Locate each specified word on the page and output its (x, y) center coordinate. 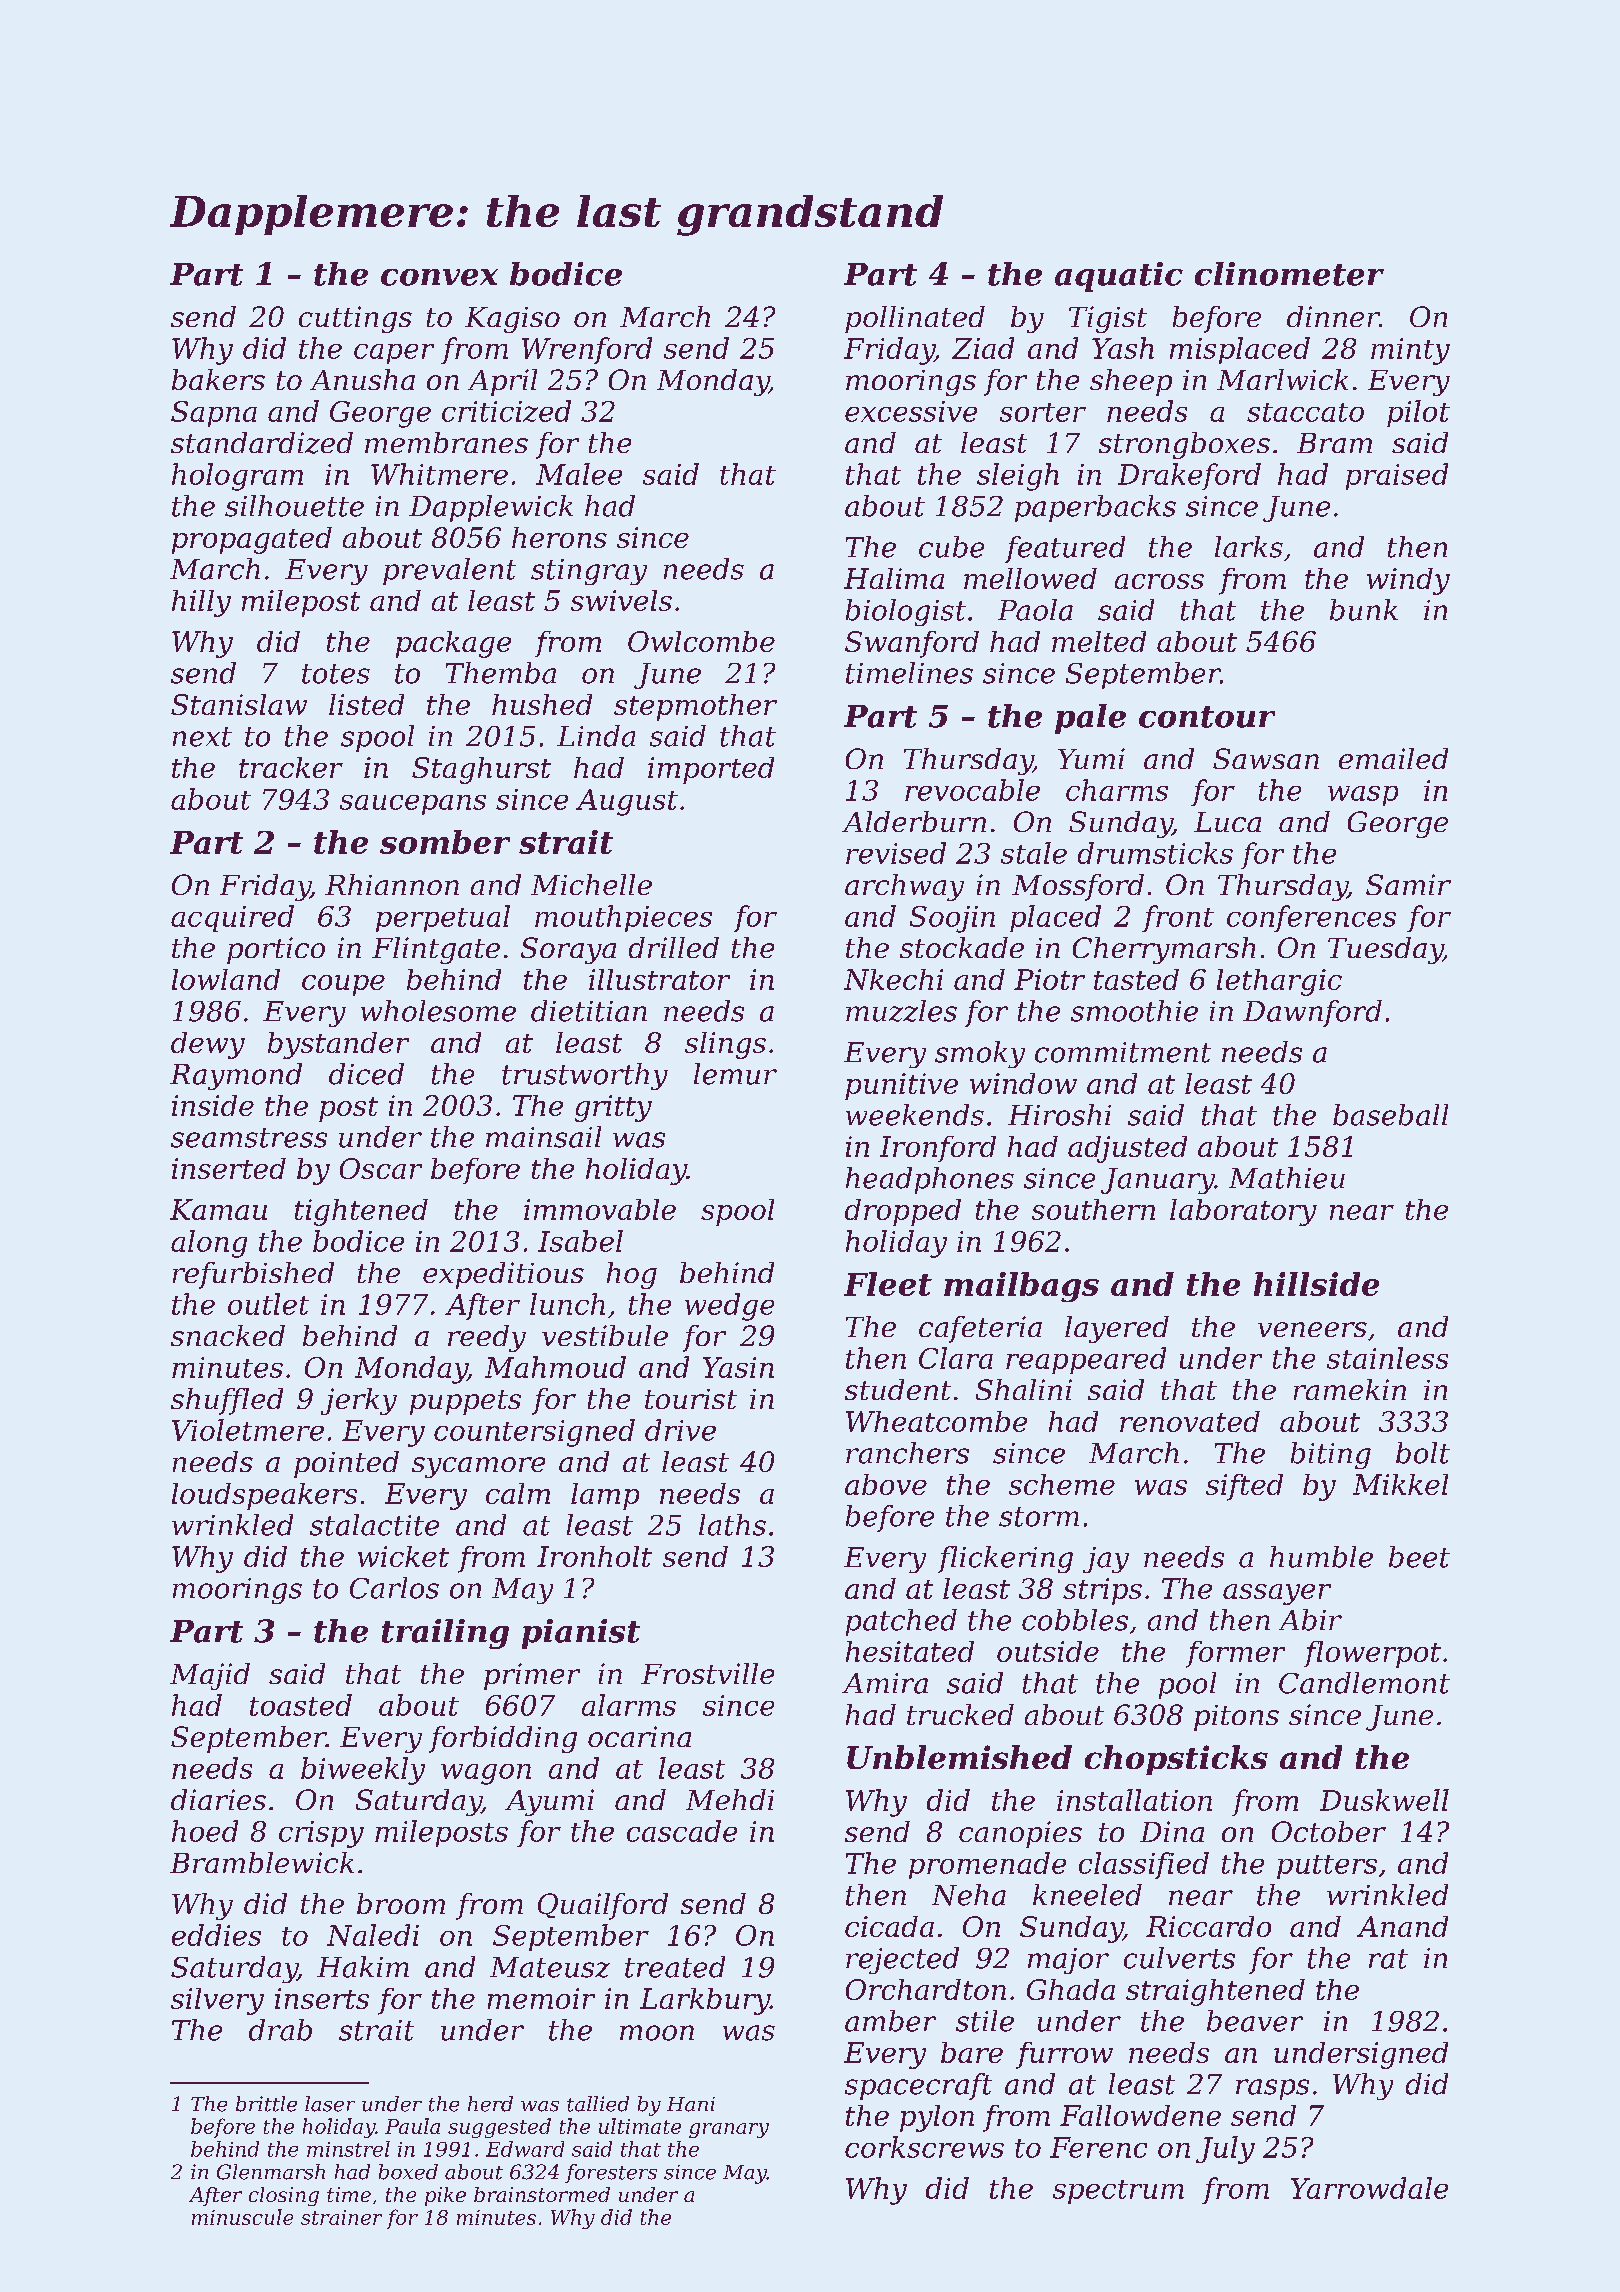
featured (1065, 549)
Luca (1227, 822)
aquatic (1119, 277)
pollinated (915, 319)
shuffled (227, 1401)
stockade (962, 947)
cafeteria (980, 1329)
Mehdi (730, 1799)
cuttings (355, 319)
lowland (226, 979)
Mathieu (1287, 1178)
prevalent (449, 571)
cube (951, 547)
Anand (1402, 1926)
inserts (322, 1998)
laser (330, 2104)
